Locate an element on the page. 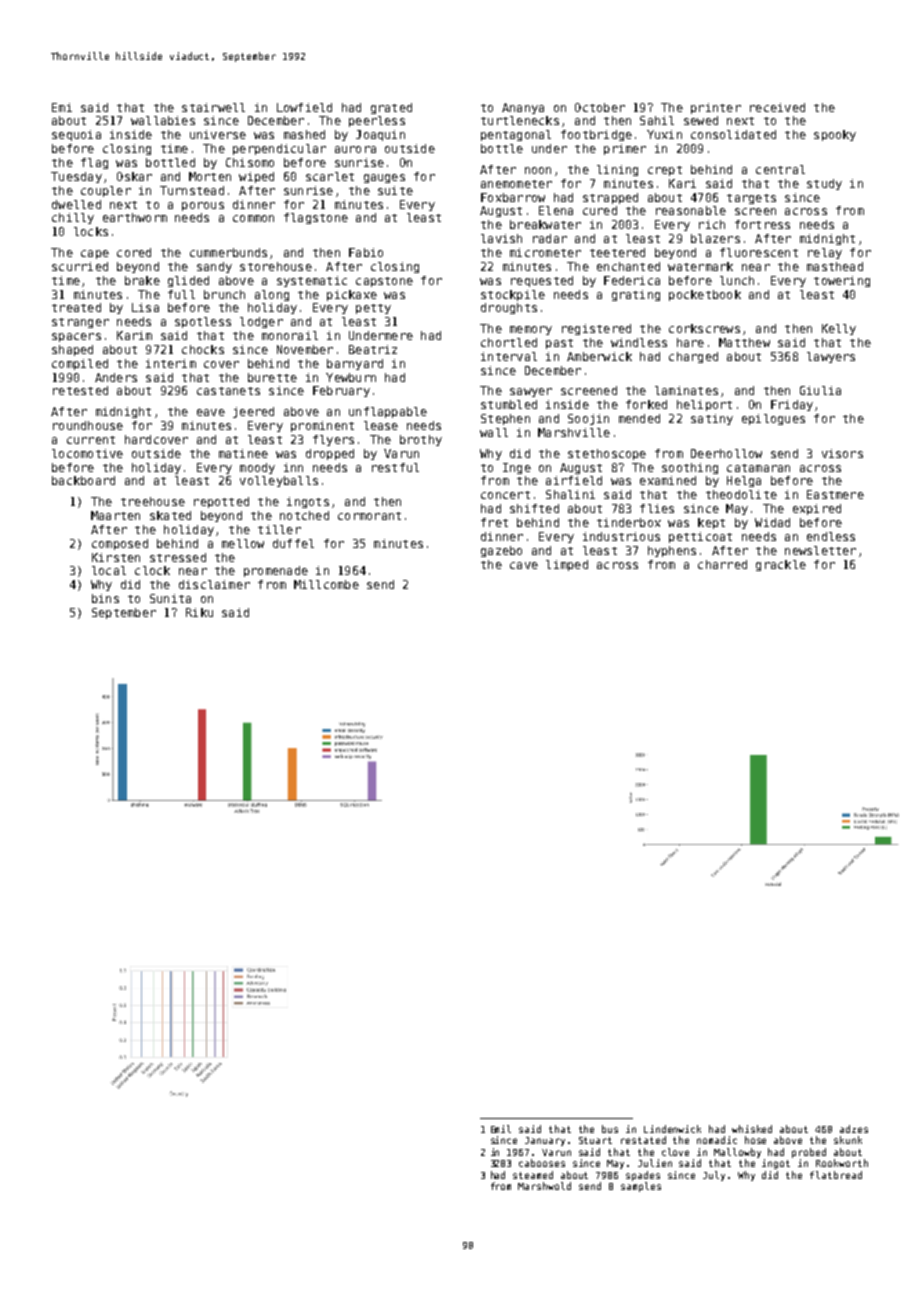 The width and height of the page is (924, 1308). steamed is located at coordinates (533, 1175).
